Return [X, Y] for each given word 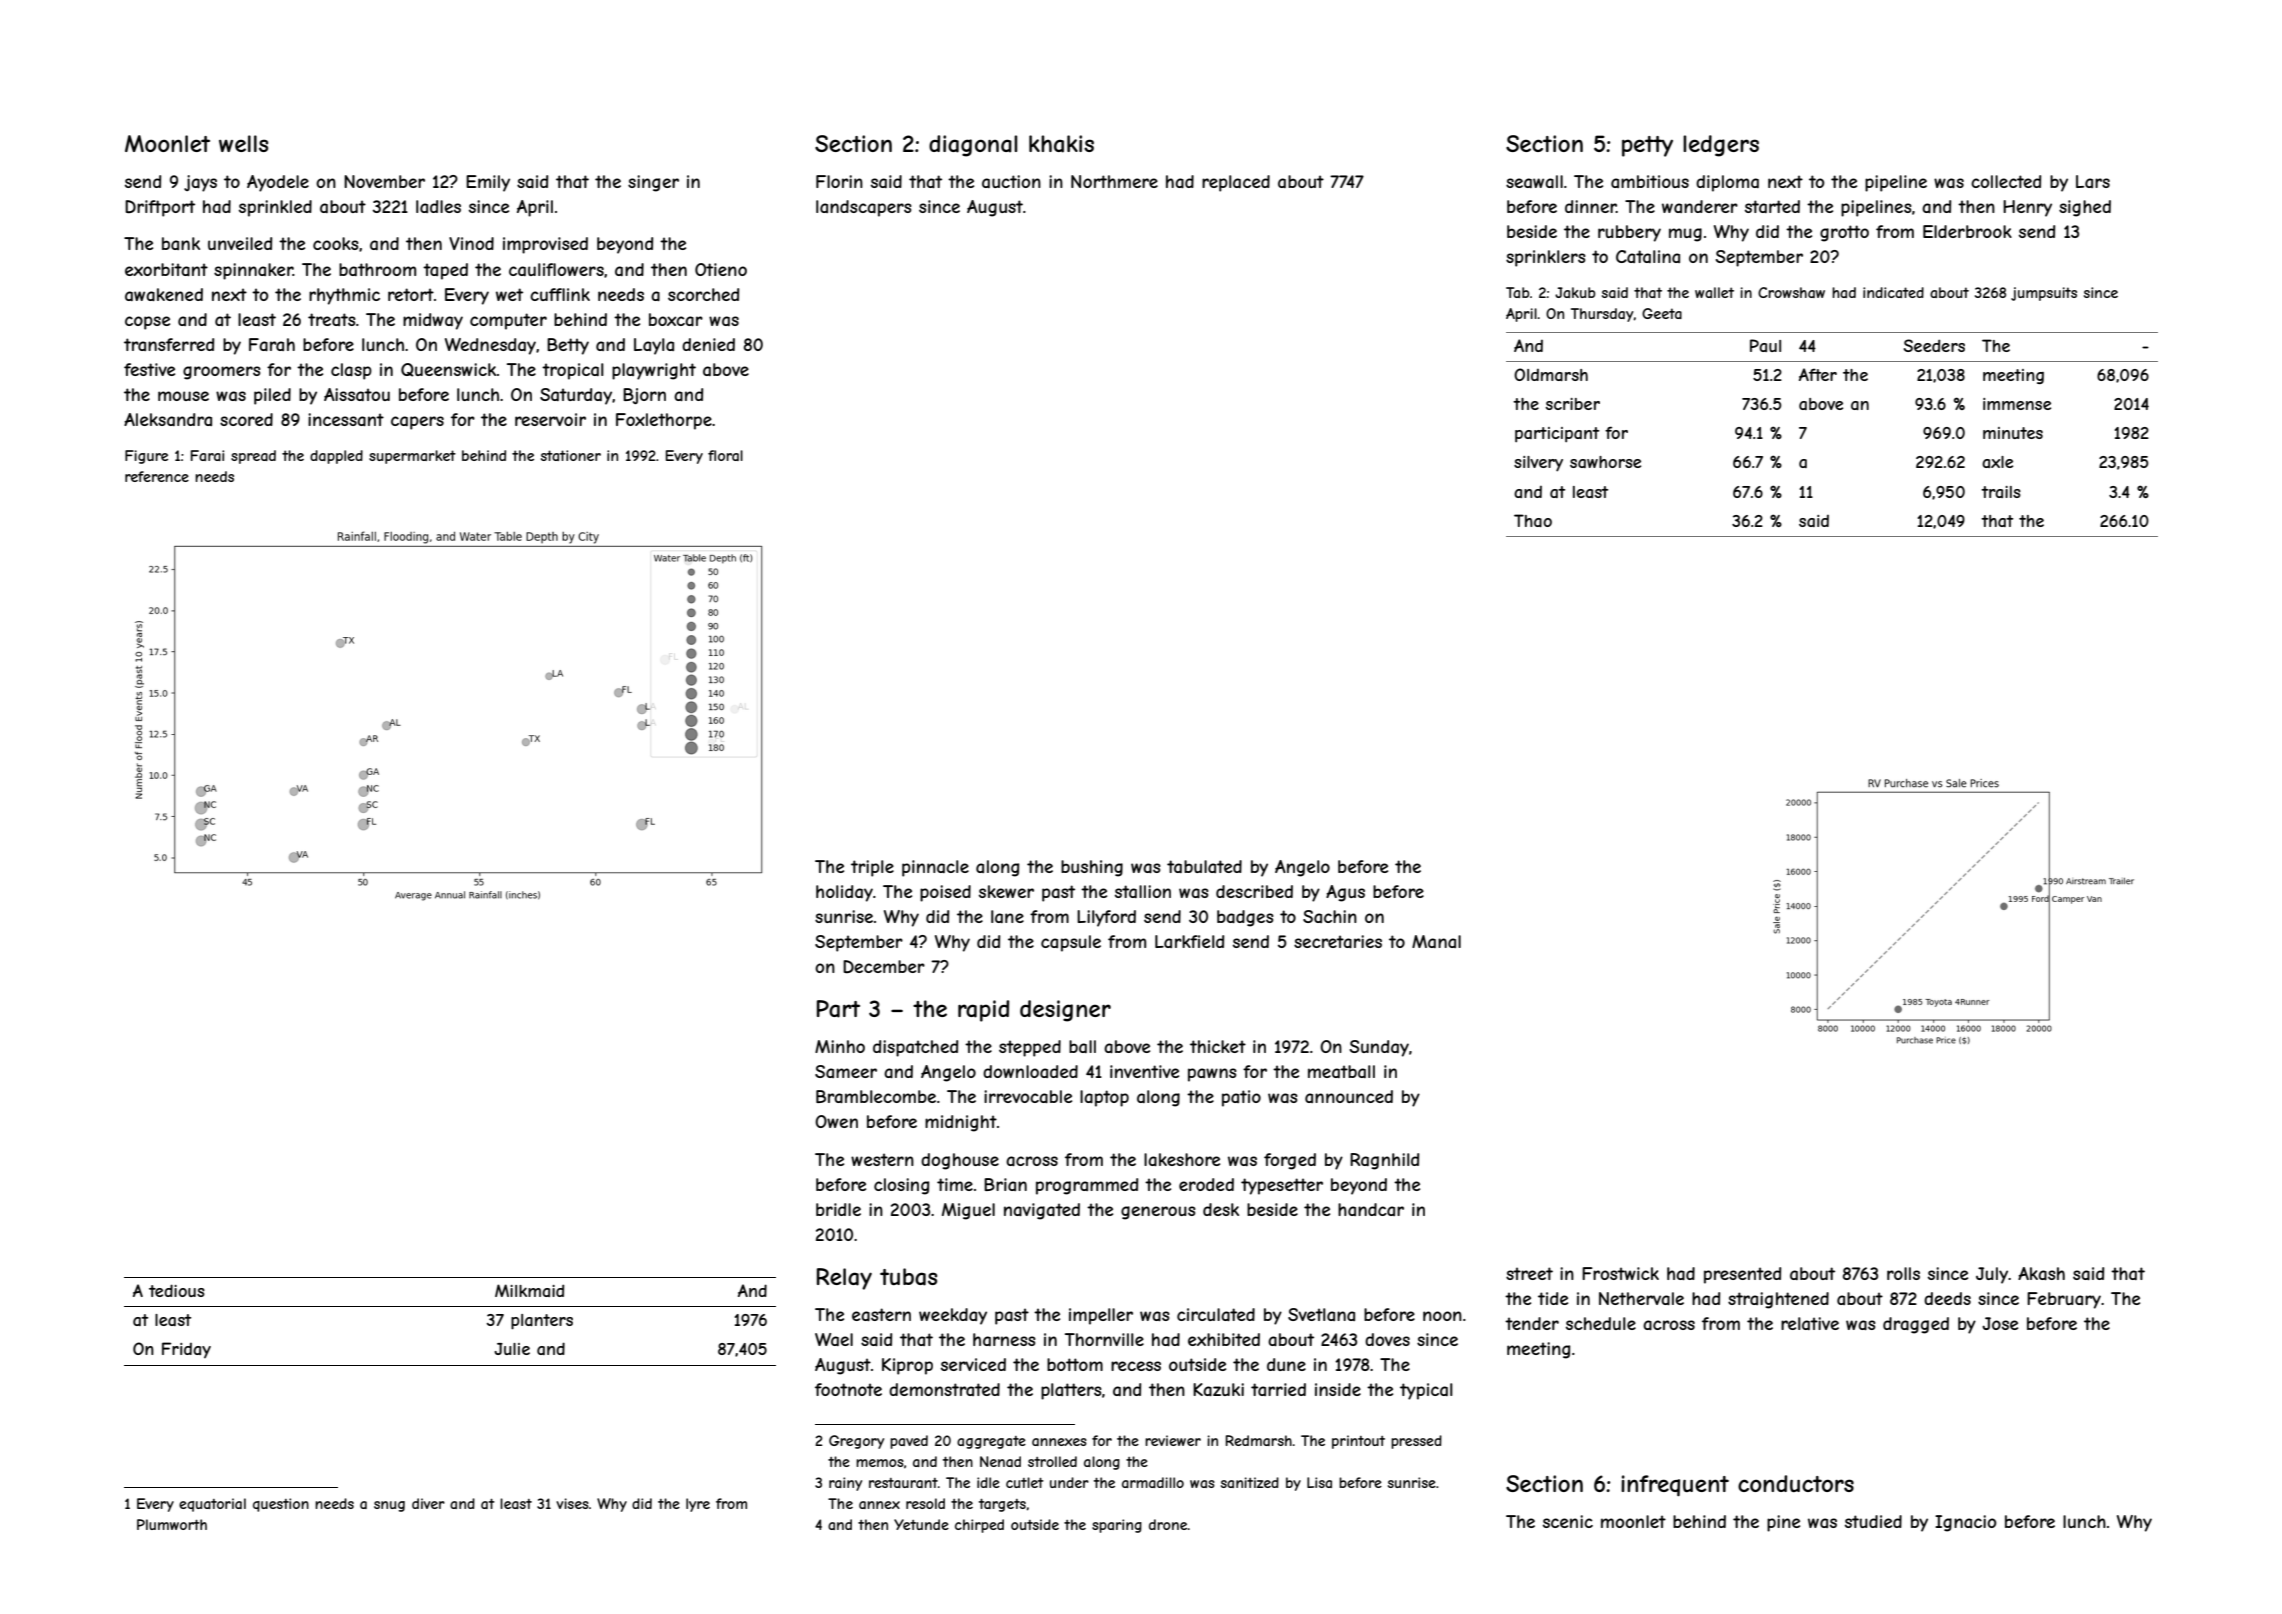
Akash [2041, 1273]
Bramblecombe [876, 1096]
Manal [1436, 941]
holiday [844, 893]
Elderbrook [1967, 231]
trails [2001, 492]
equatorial [212, 1505]
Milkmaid [529, 1290]
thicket [1218, 1046]
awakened [164, 294]
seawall [1534, 181]
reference [157, 476]
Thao [1533, 520]
